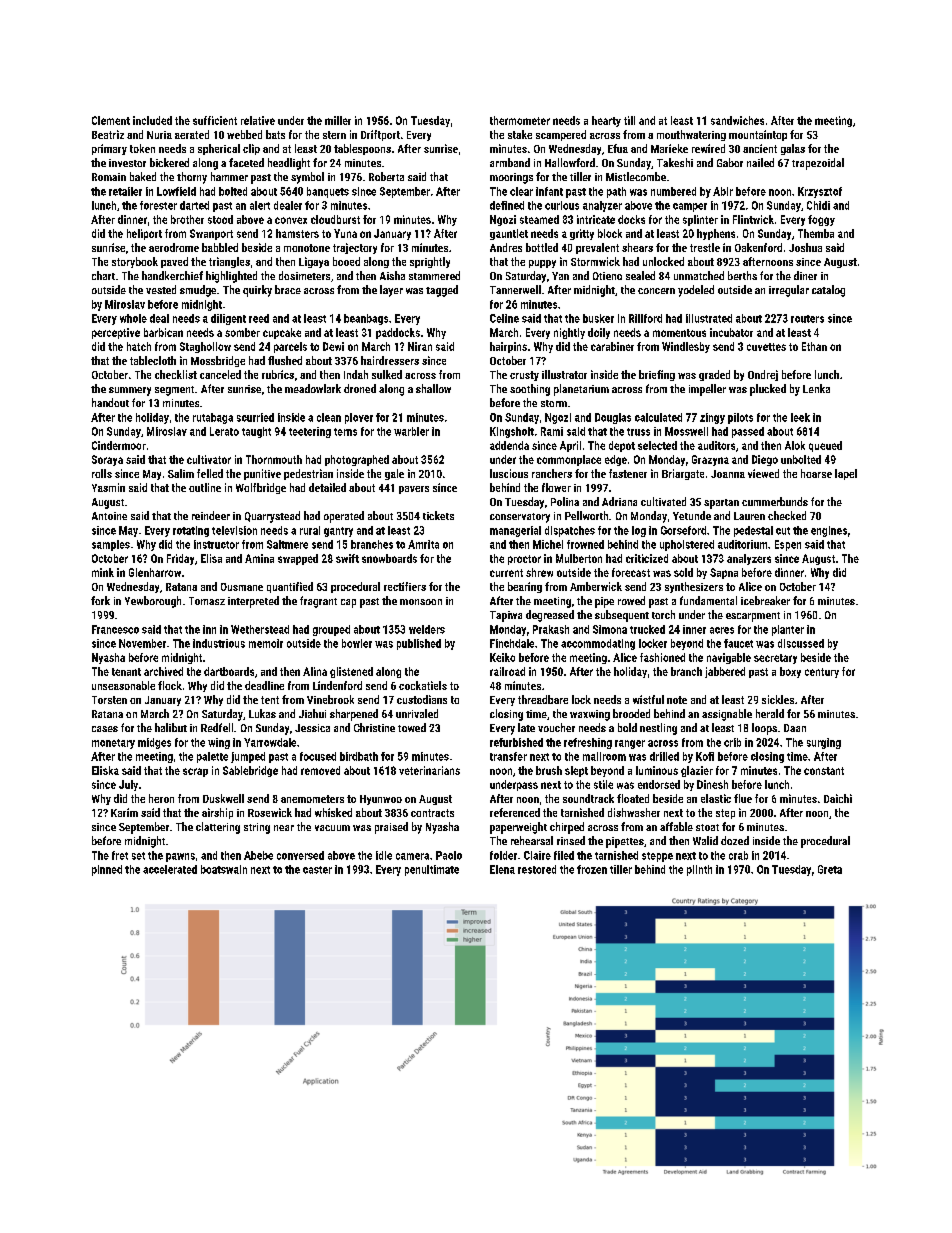  What do you see at coordinates (696, 291) in the screenshot?
I see `yodeled` at bounding box center [696, 291].
